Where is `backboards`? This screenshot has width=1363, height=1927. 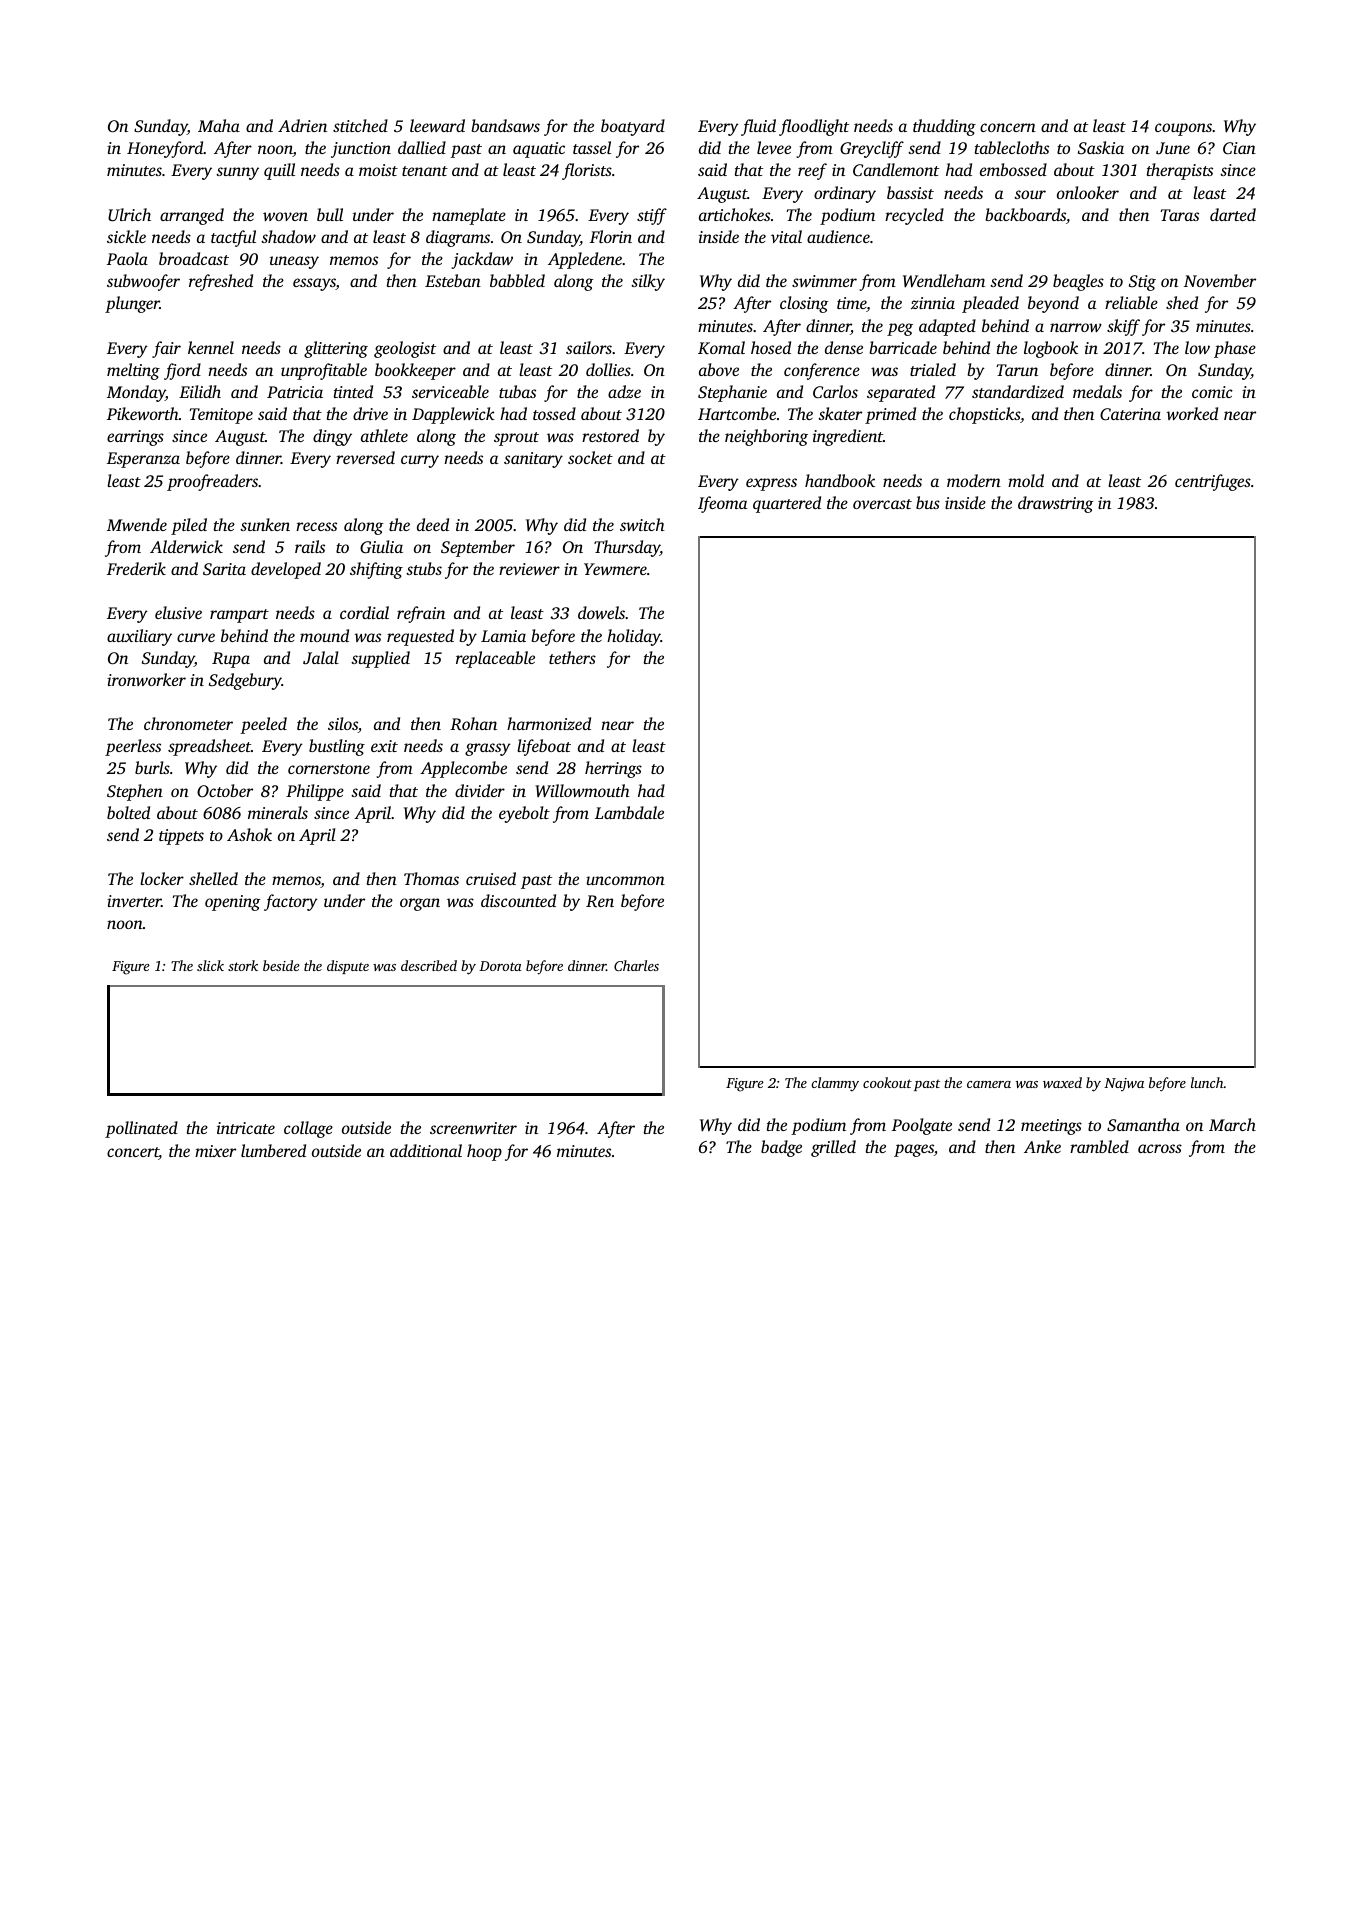
backboards is located at coordinates (1025, 214).
